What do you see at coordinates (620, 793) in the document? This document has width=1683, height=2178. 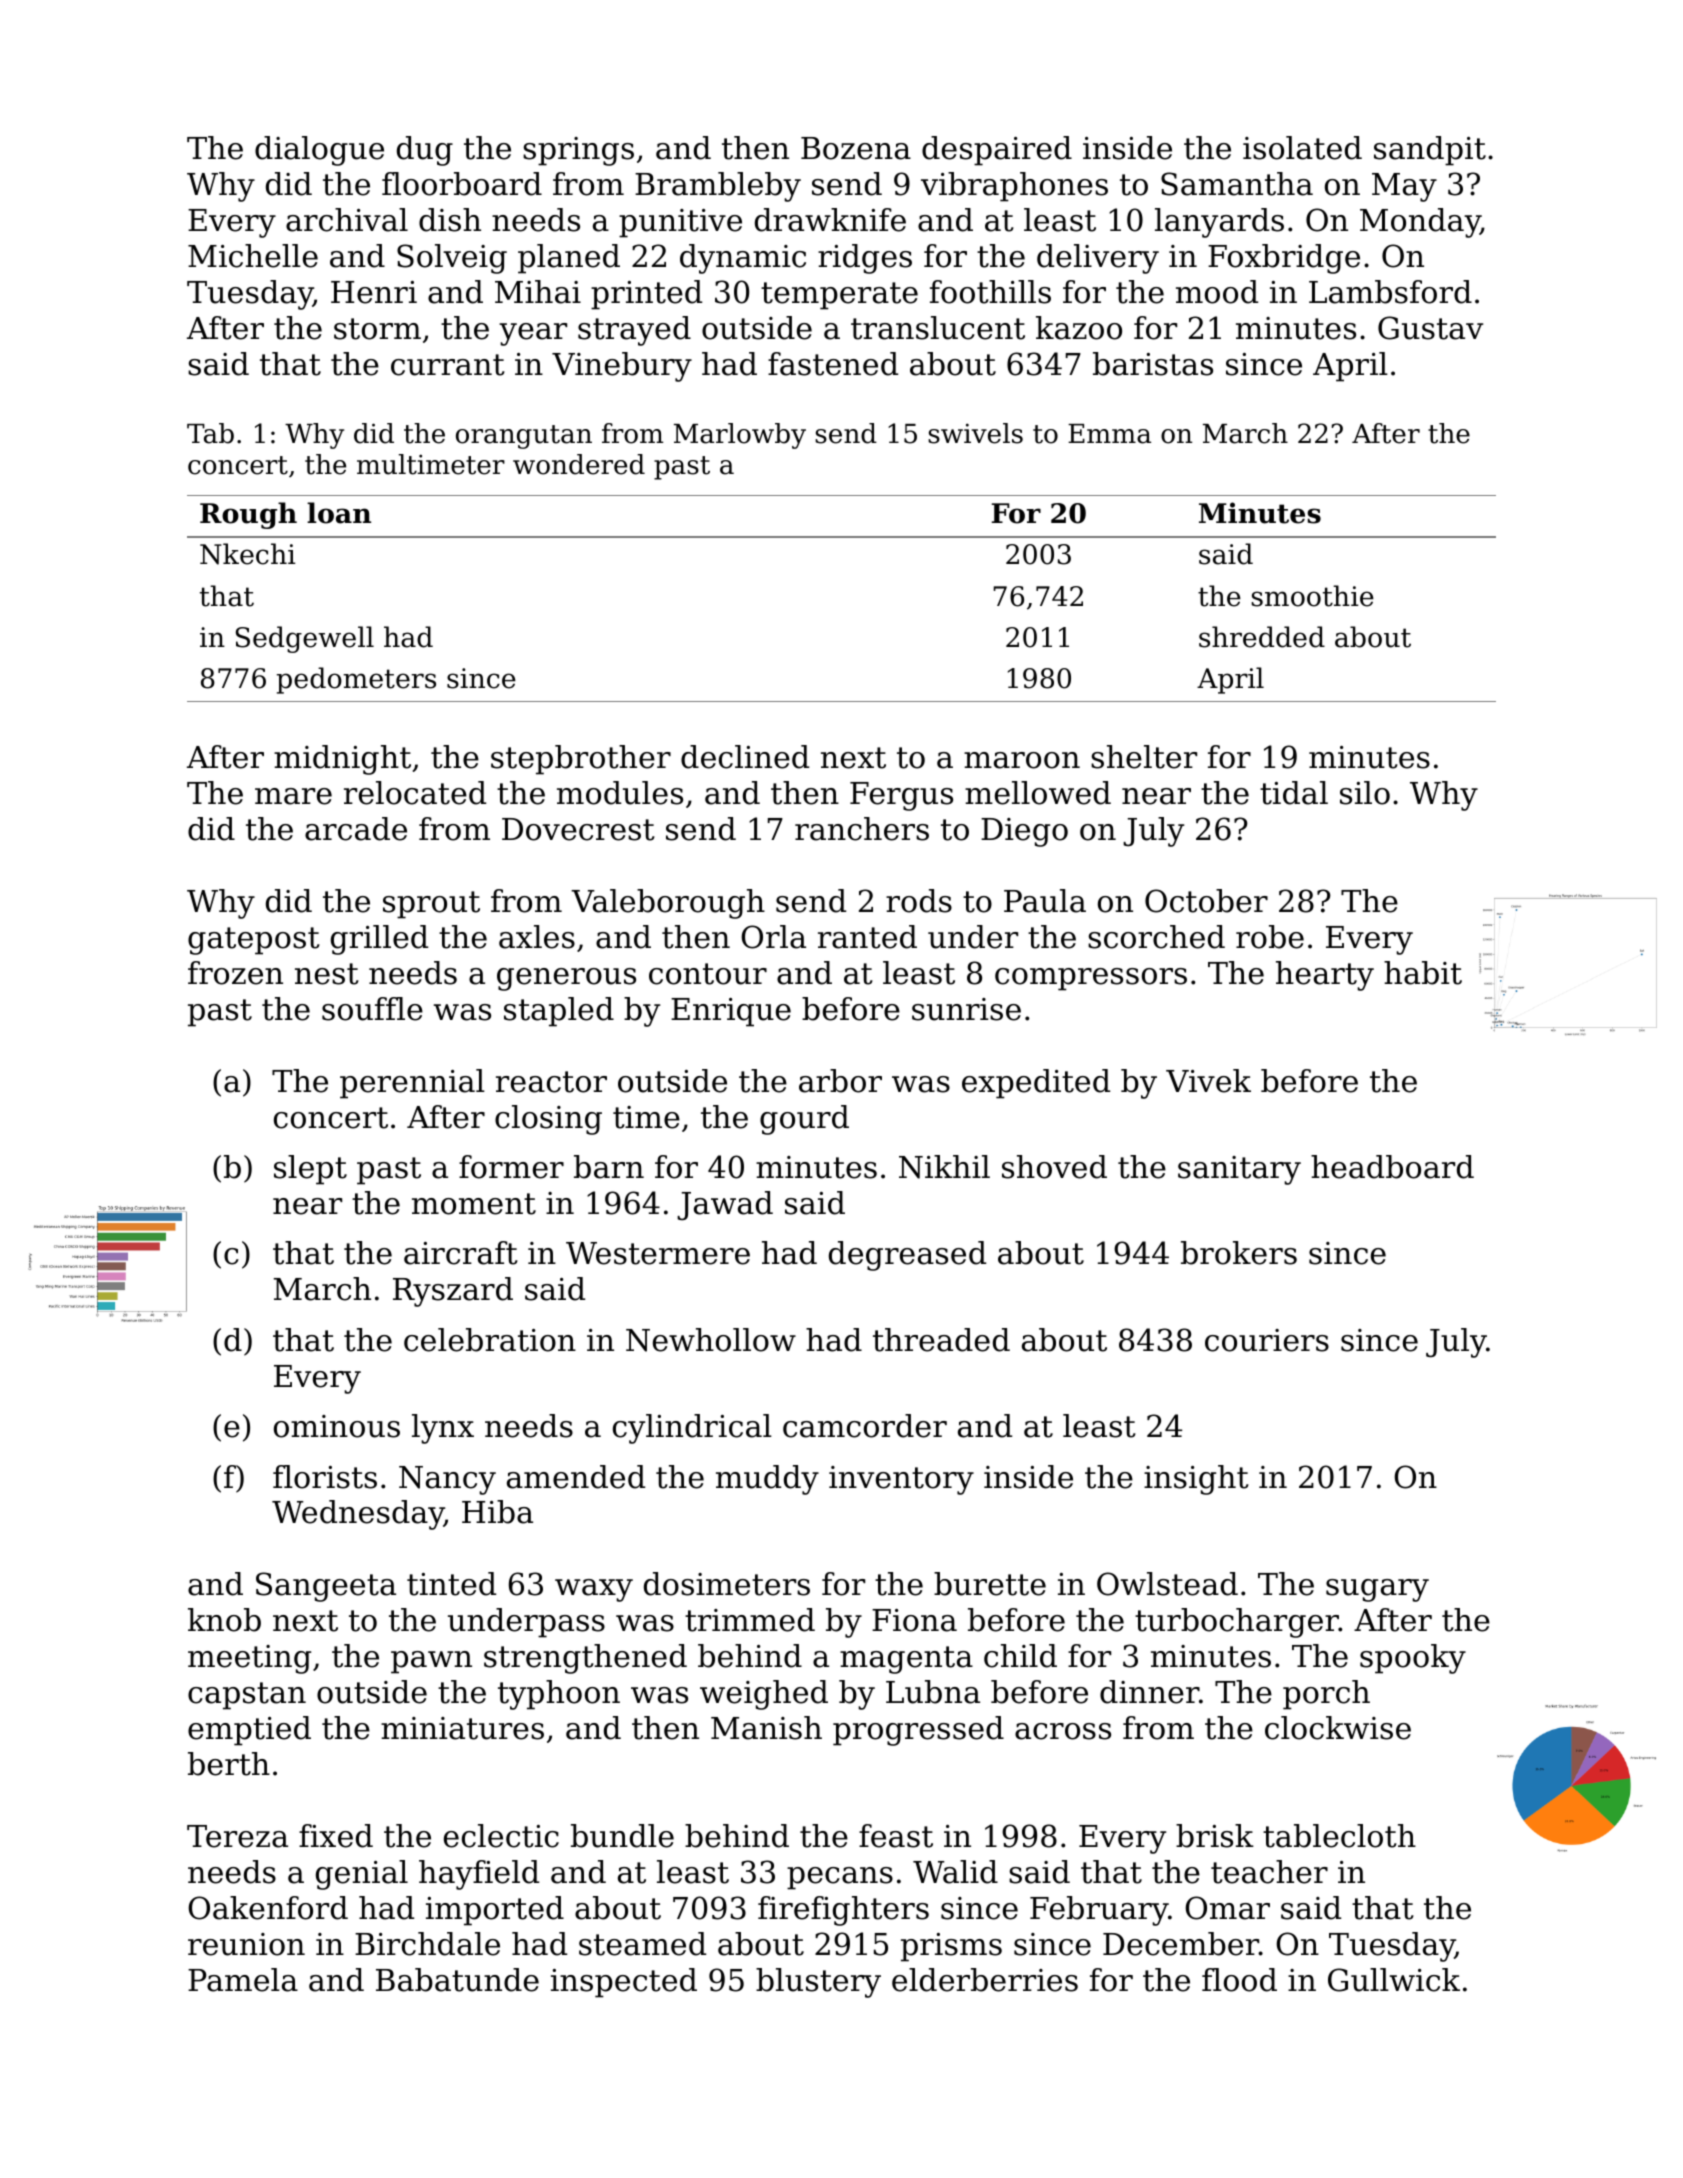 I see `modules` at bounding box center [620, 793].
